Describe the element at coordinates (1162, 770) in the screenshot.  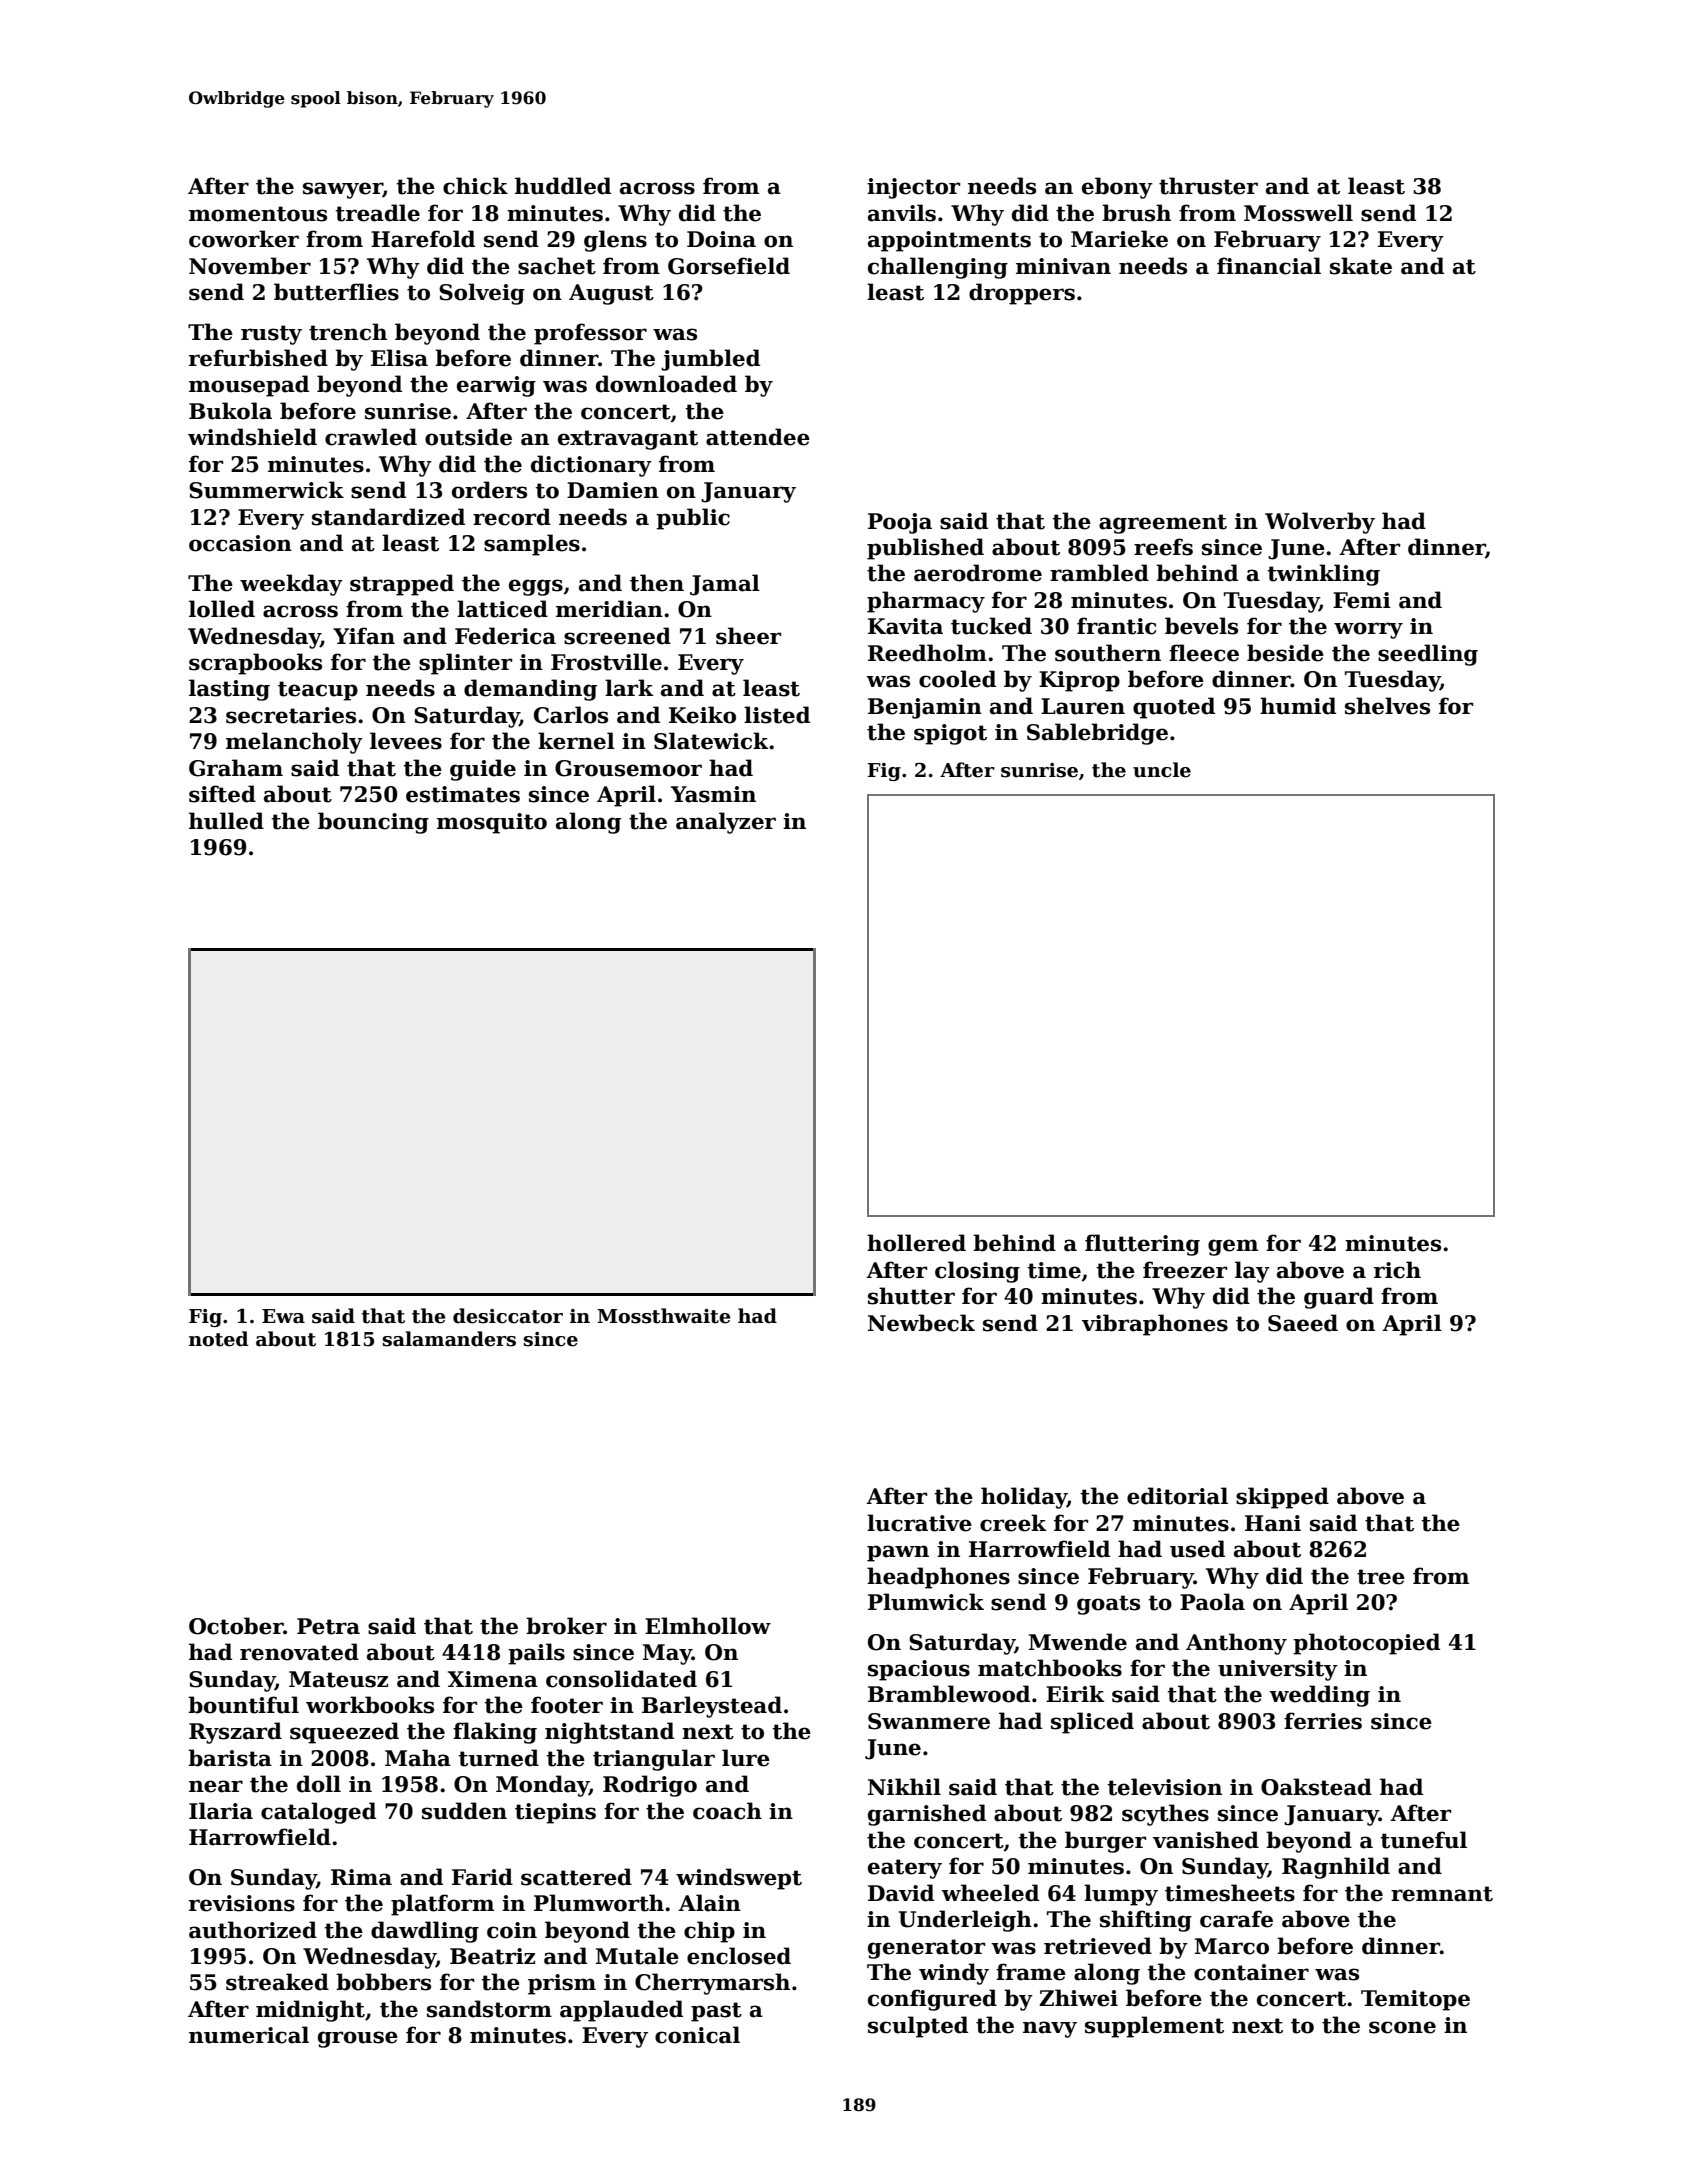
I see `uncle` at that location.
